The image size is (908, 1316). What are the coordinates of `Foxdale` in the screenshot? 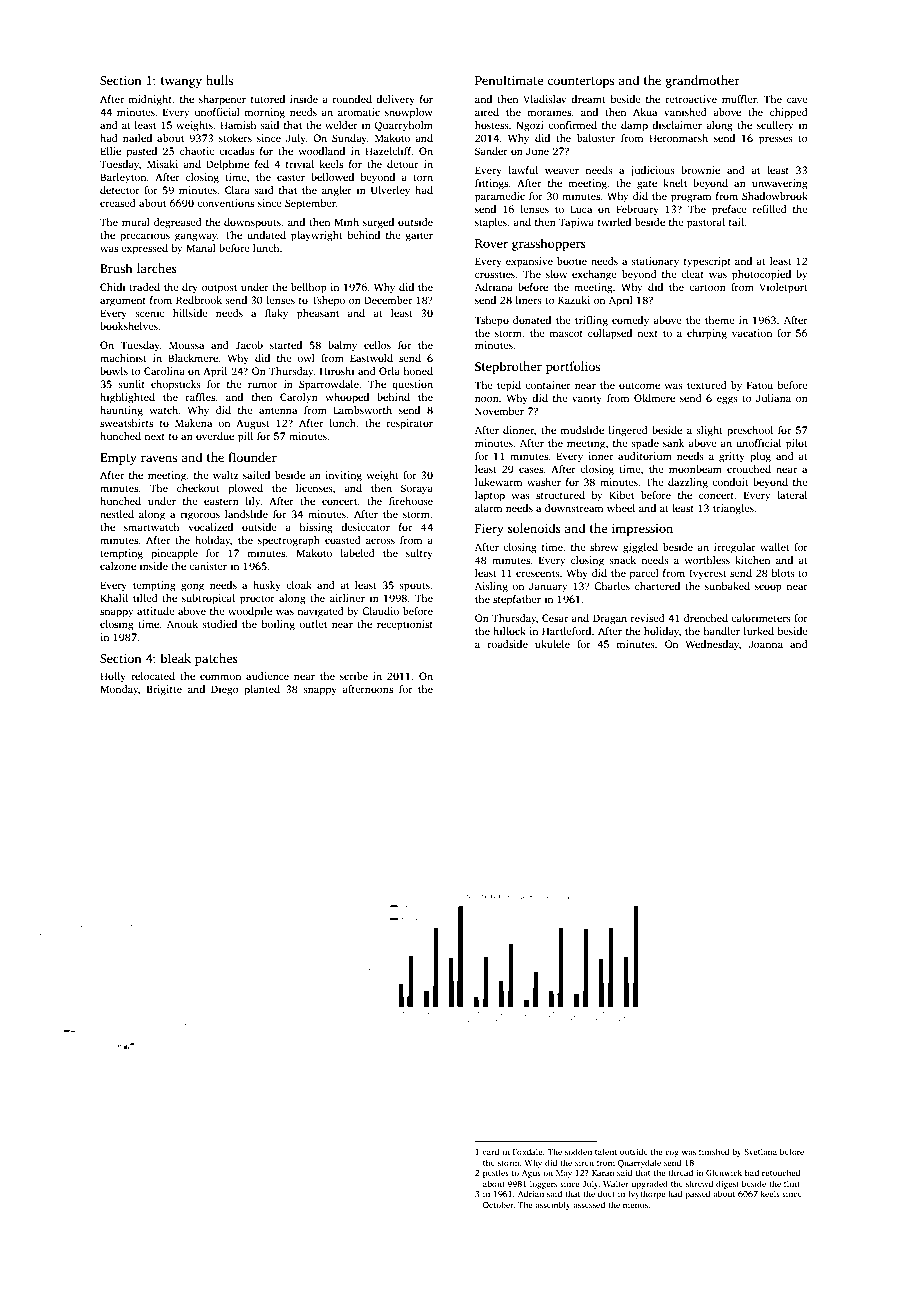 It's located at (528, 1151).
